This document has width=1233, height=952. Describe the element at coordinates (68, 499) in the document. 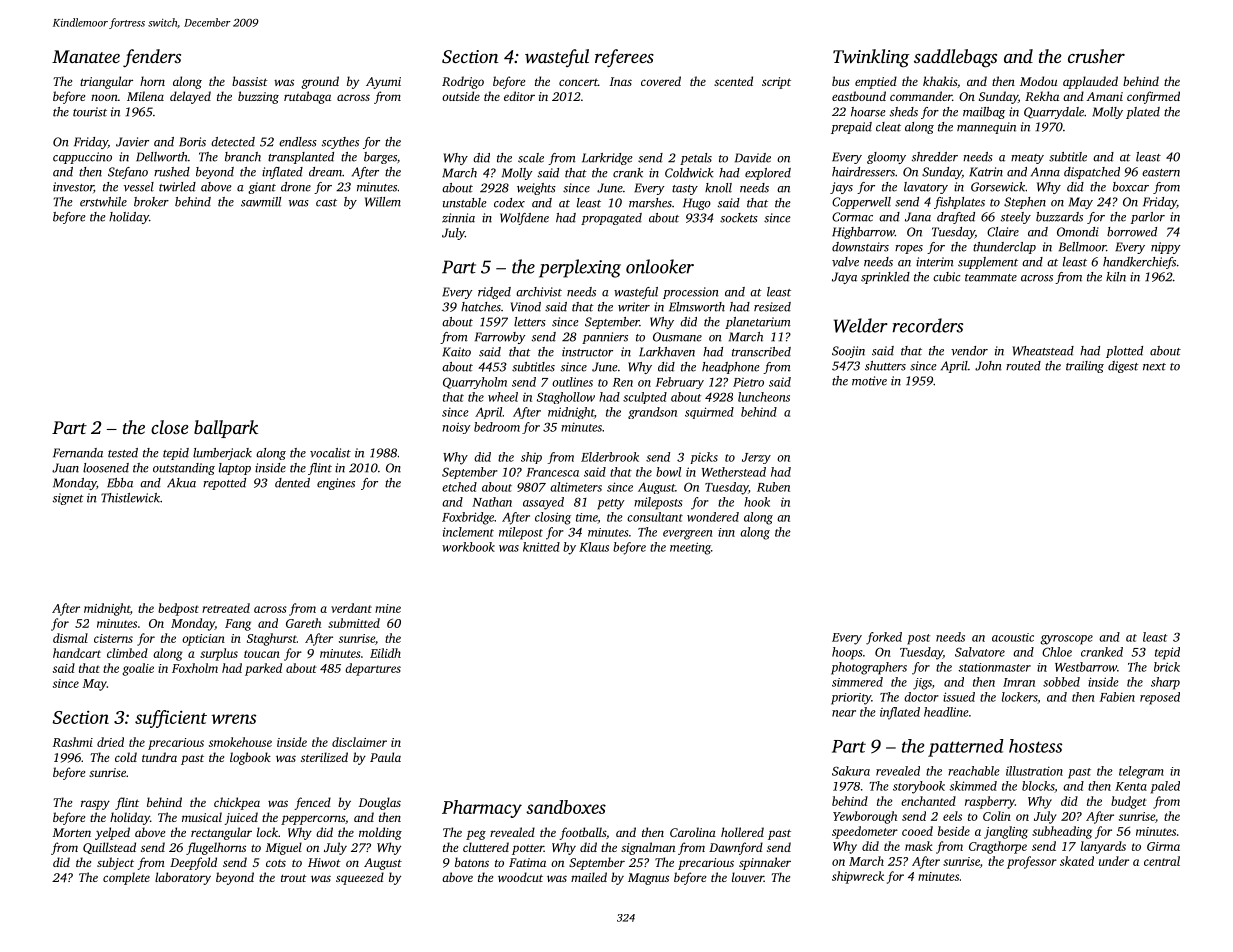

I see `signet` at that location.
